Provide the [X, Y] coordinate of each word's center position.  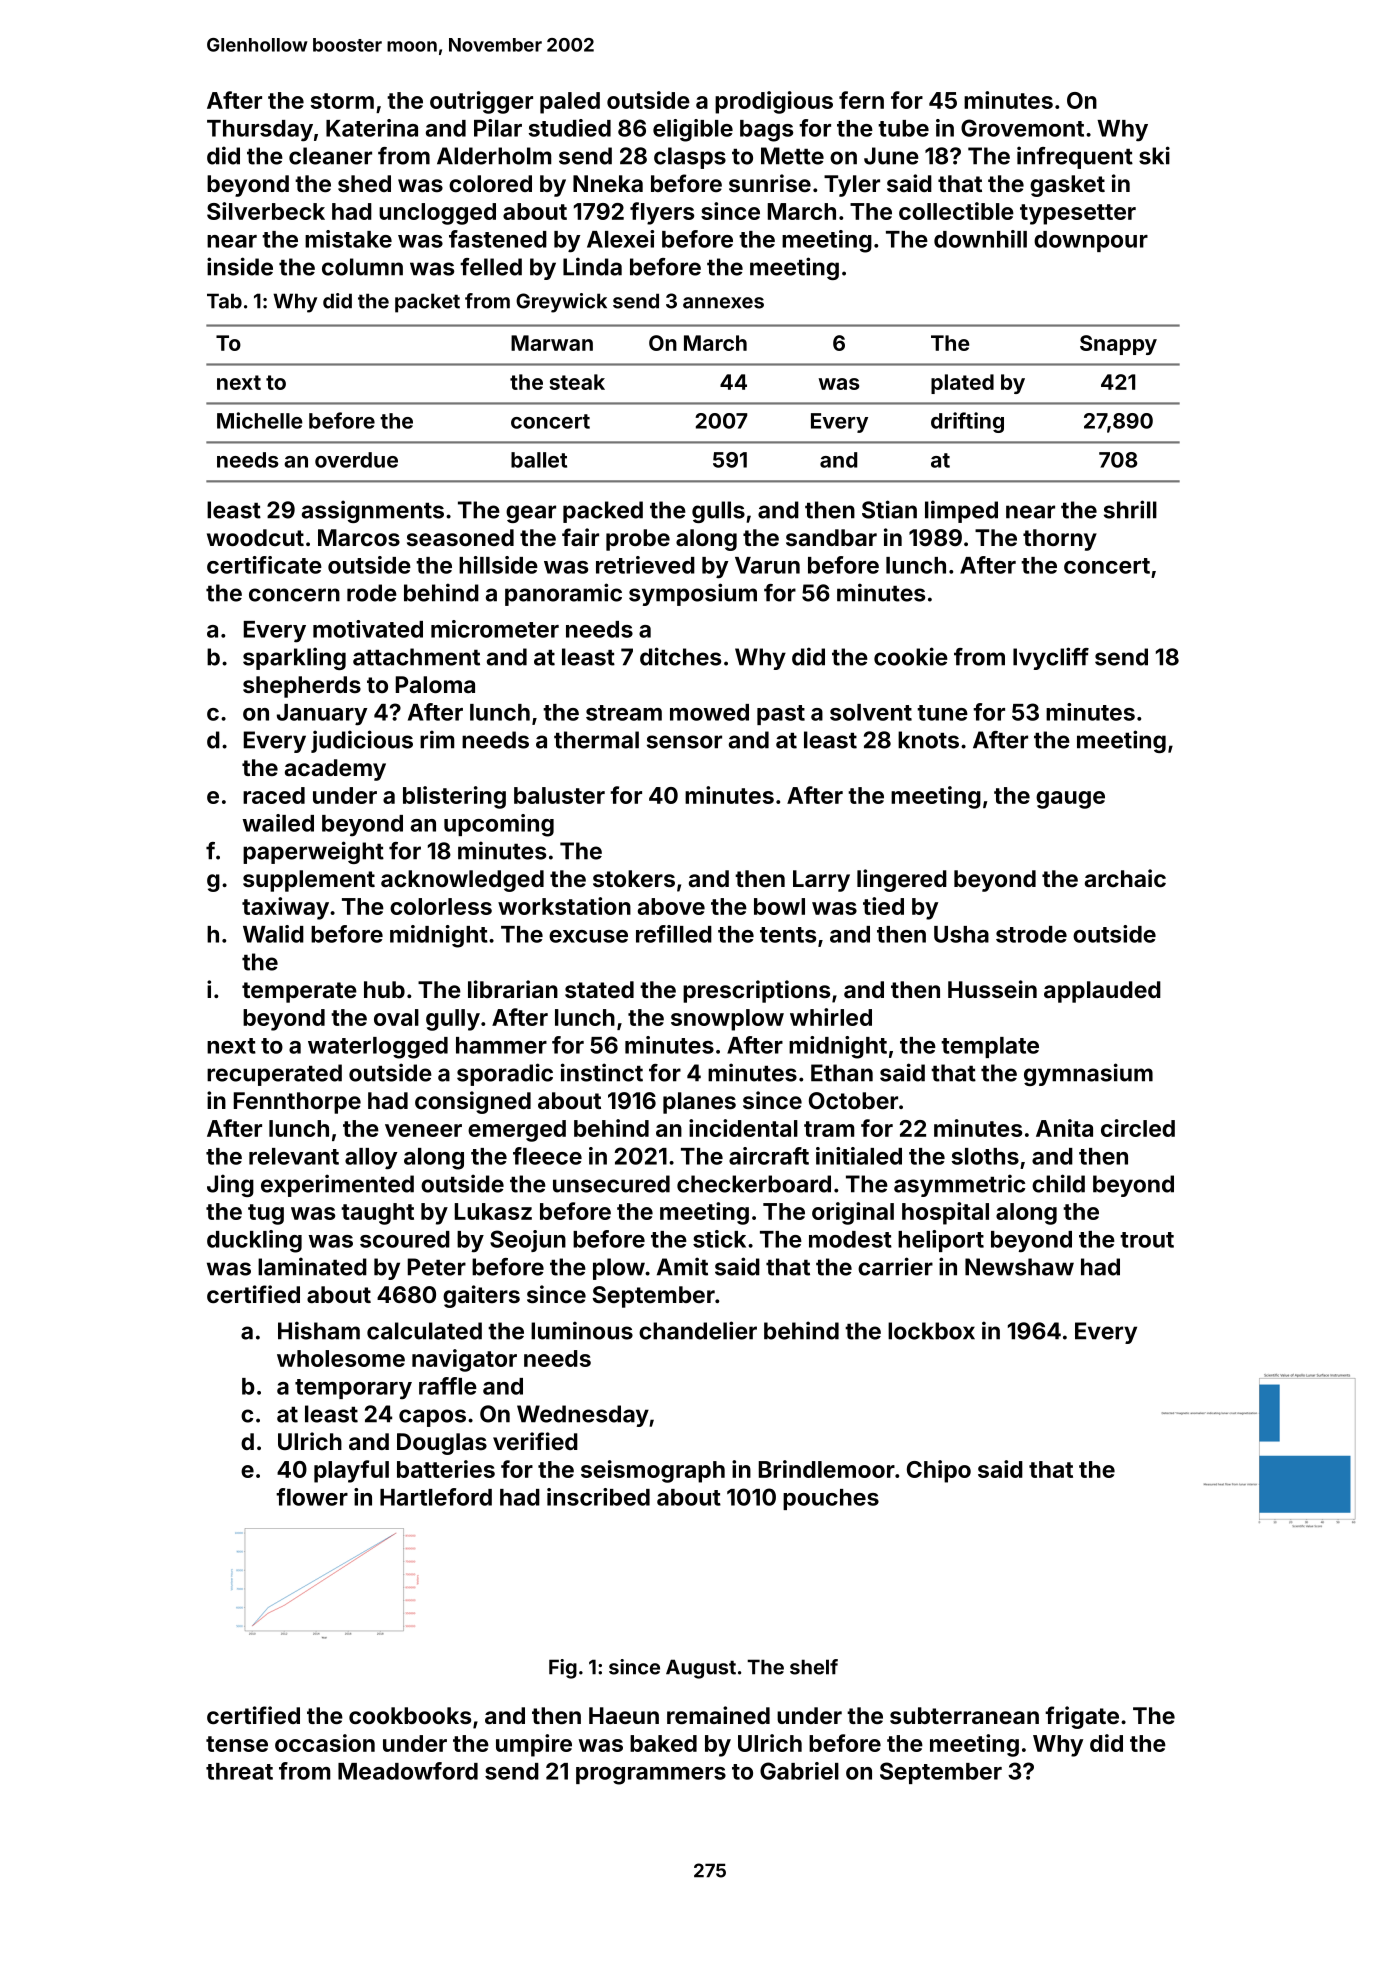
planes [699, 1103]
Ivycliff [1051, 658]
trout [1147, 1240]
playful [351, 1471]
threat [239, 1771]
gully [453, 1020]
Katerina [372, 128]
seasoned [460, 537]
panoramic [563, 594]
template [990, 1047]
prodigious [774, 102]
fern [861, 100]
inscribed [598, 1497]
